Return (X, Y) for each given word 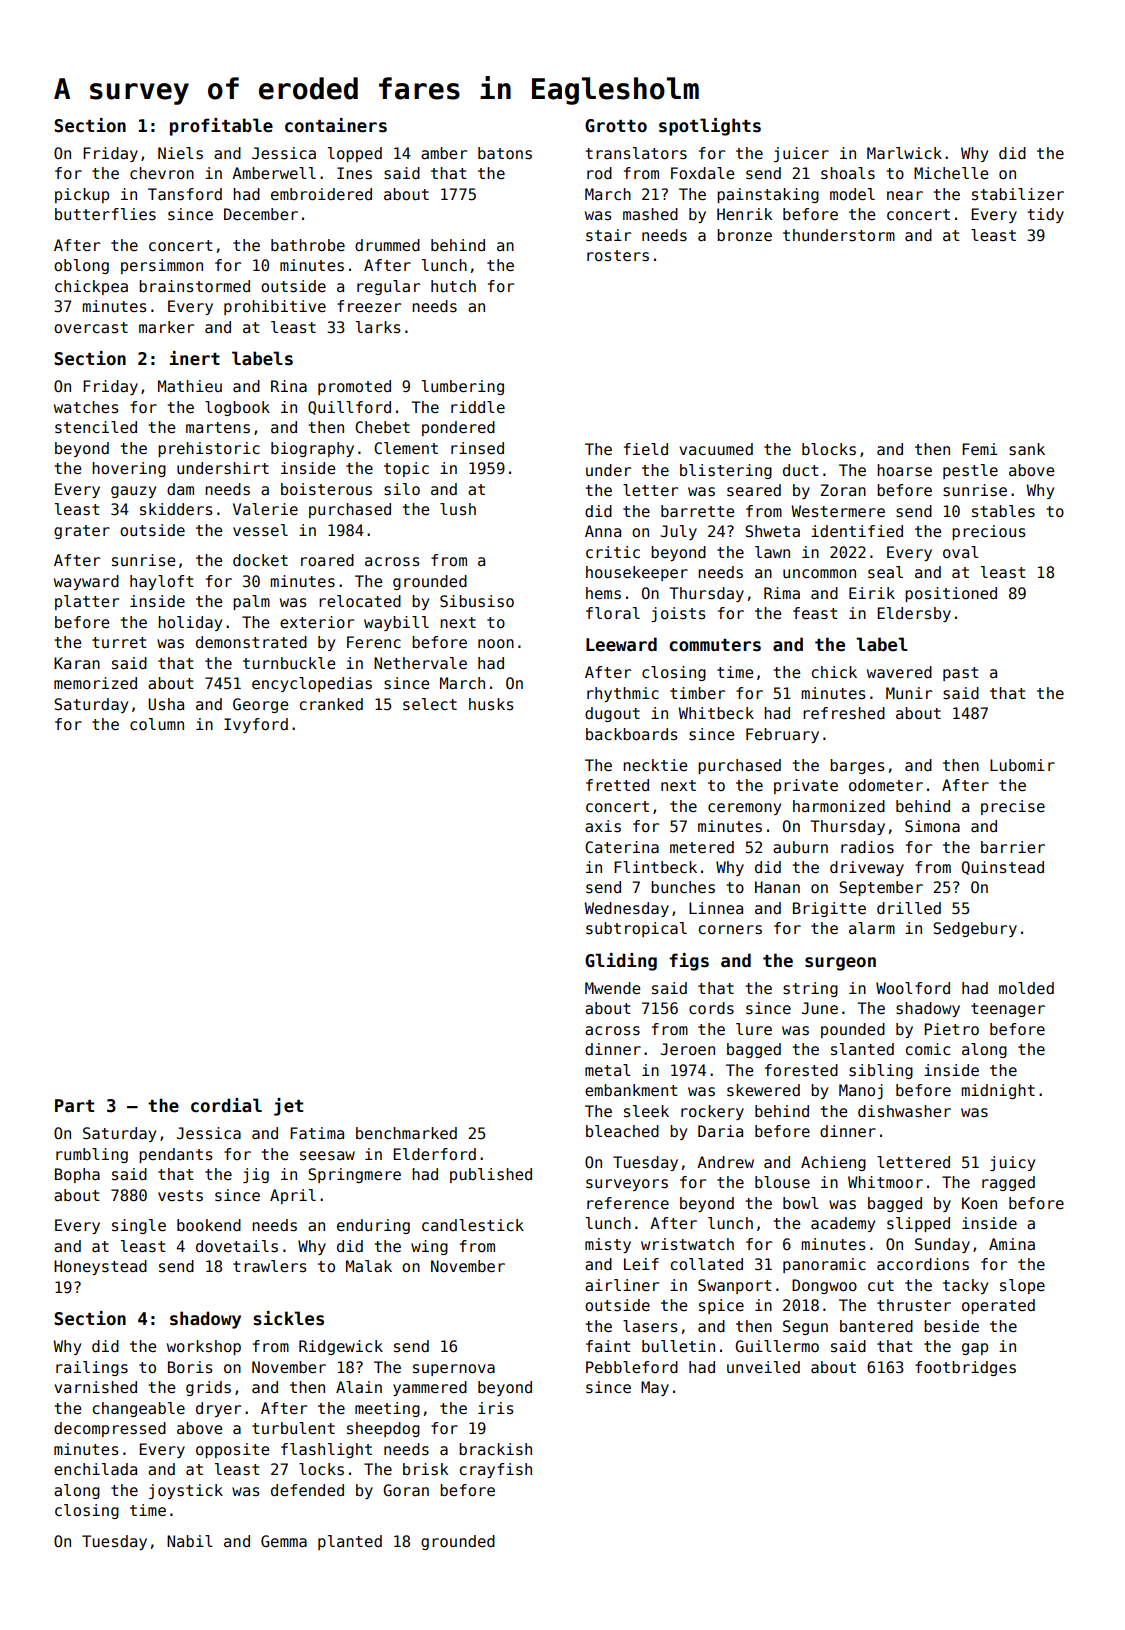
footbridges (965, 1368)
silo (402, 489)
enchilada (95, 1469)
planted (350, 1542)
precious (989, 532)
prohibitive (275, 307)
